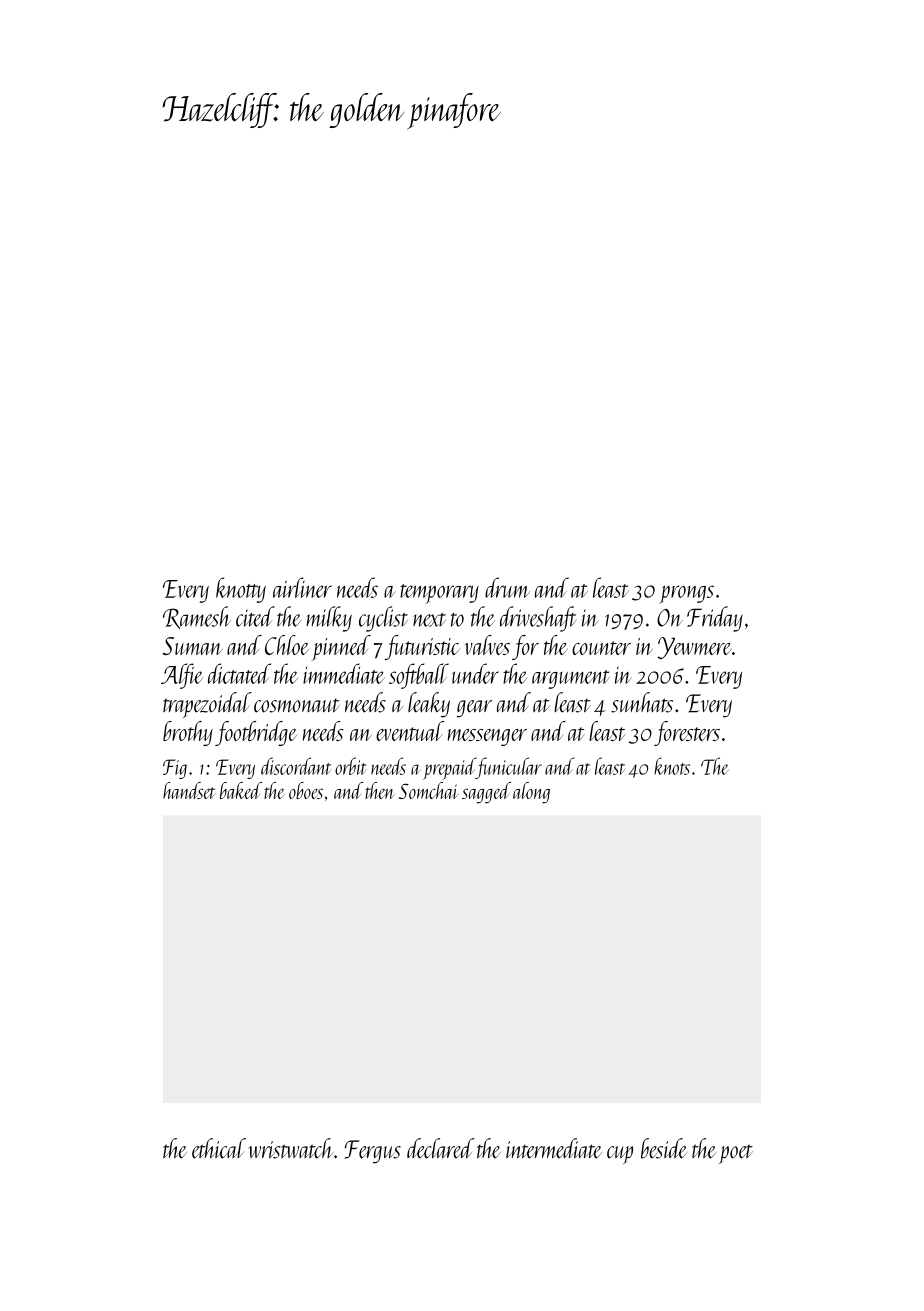  What do you see at coordinates (507, 587) in the screenshot?
I see `drum` at bounding box center [507, 587].
